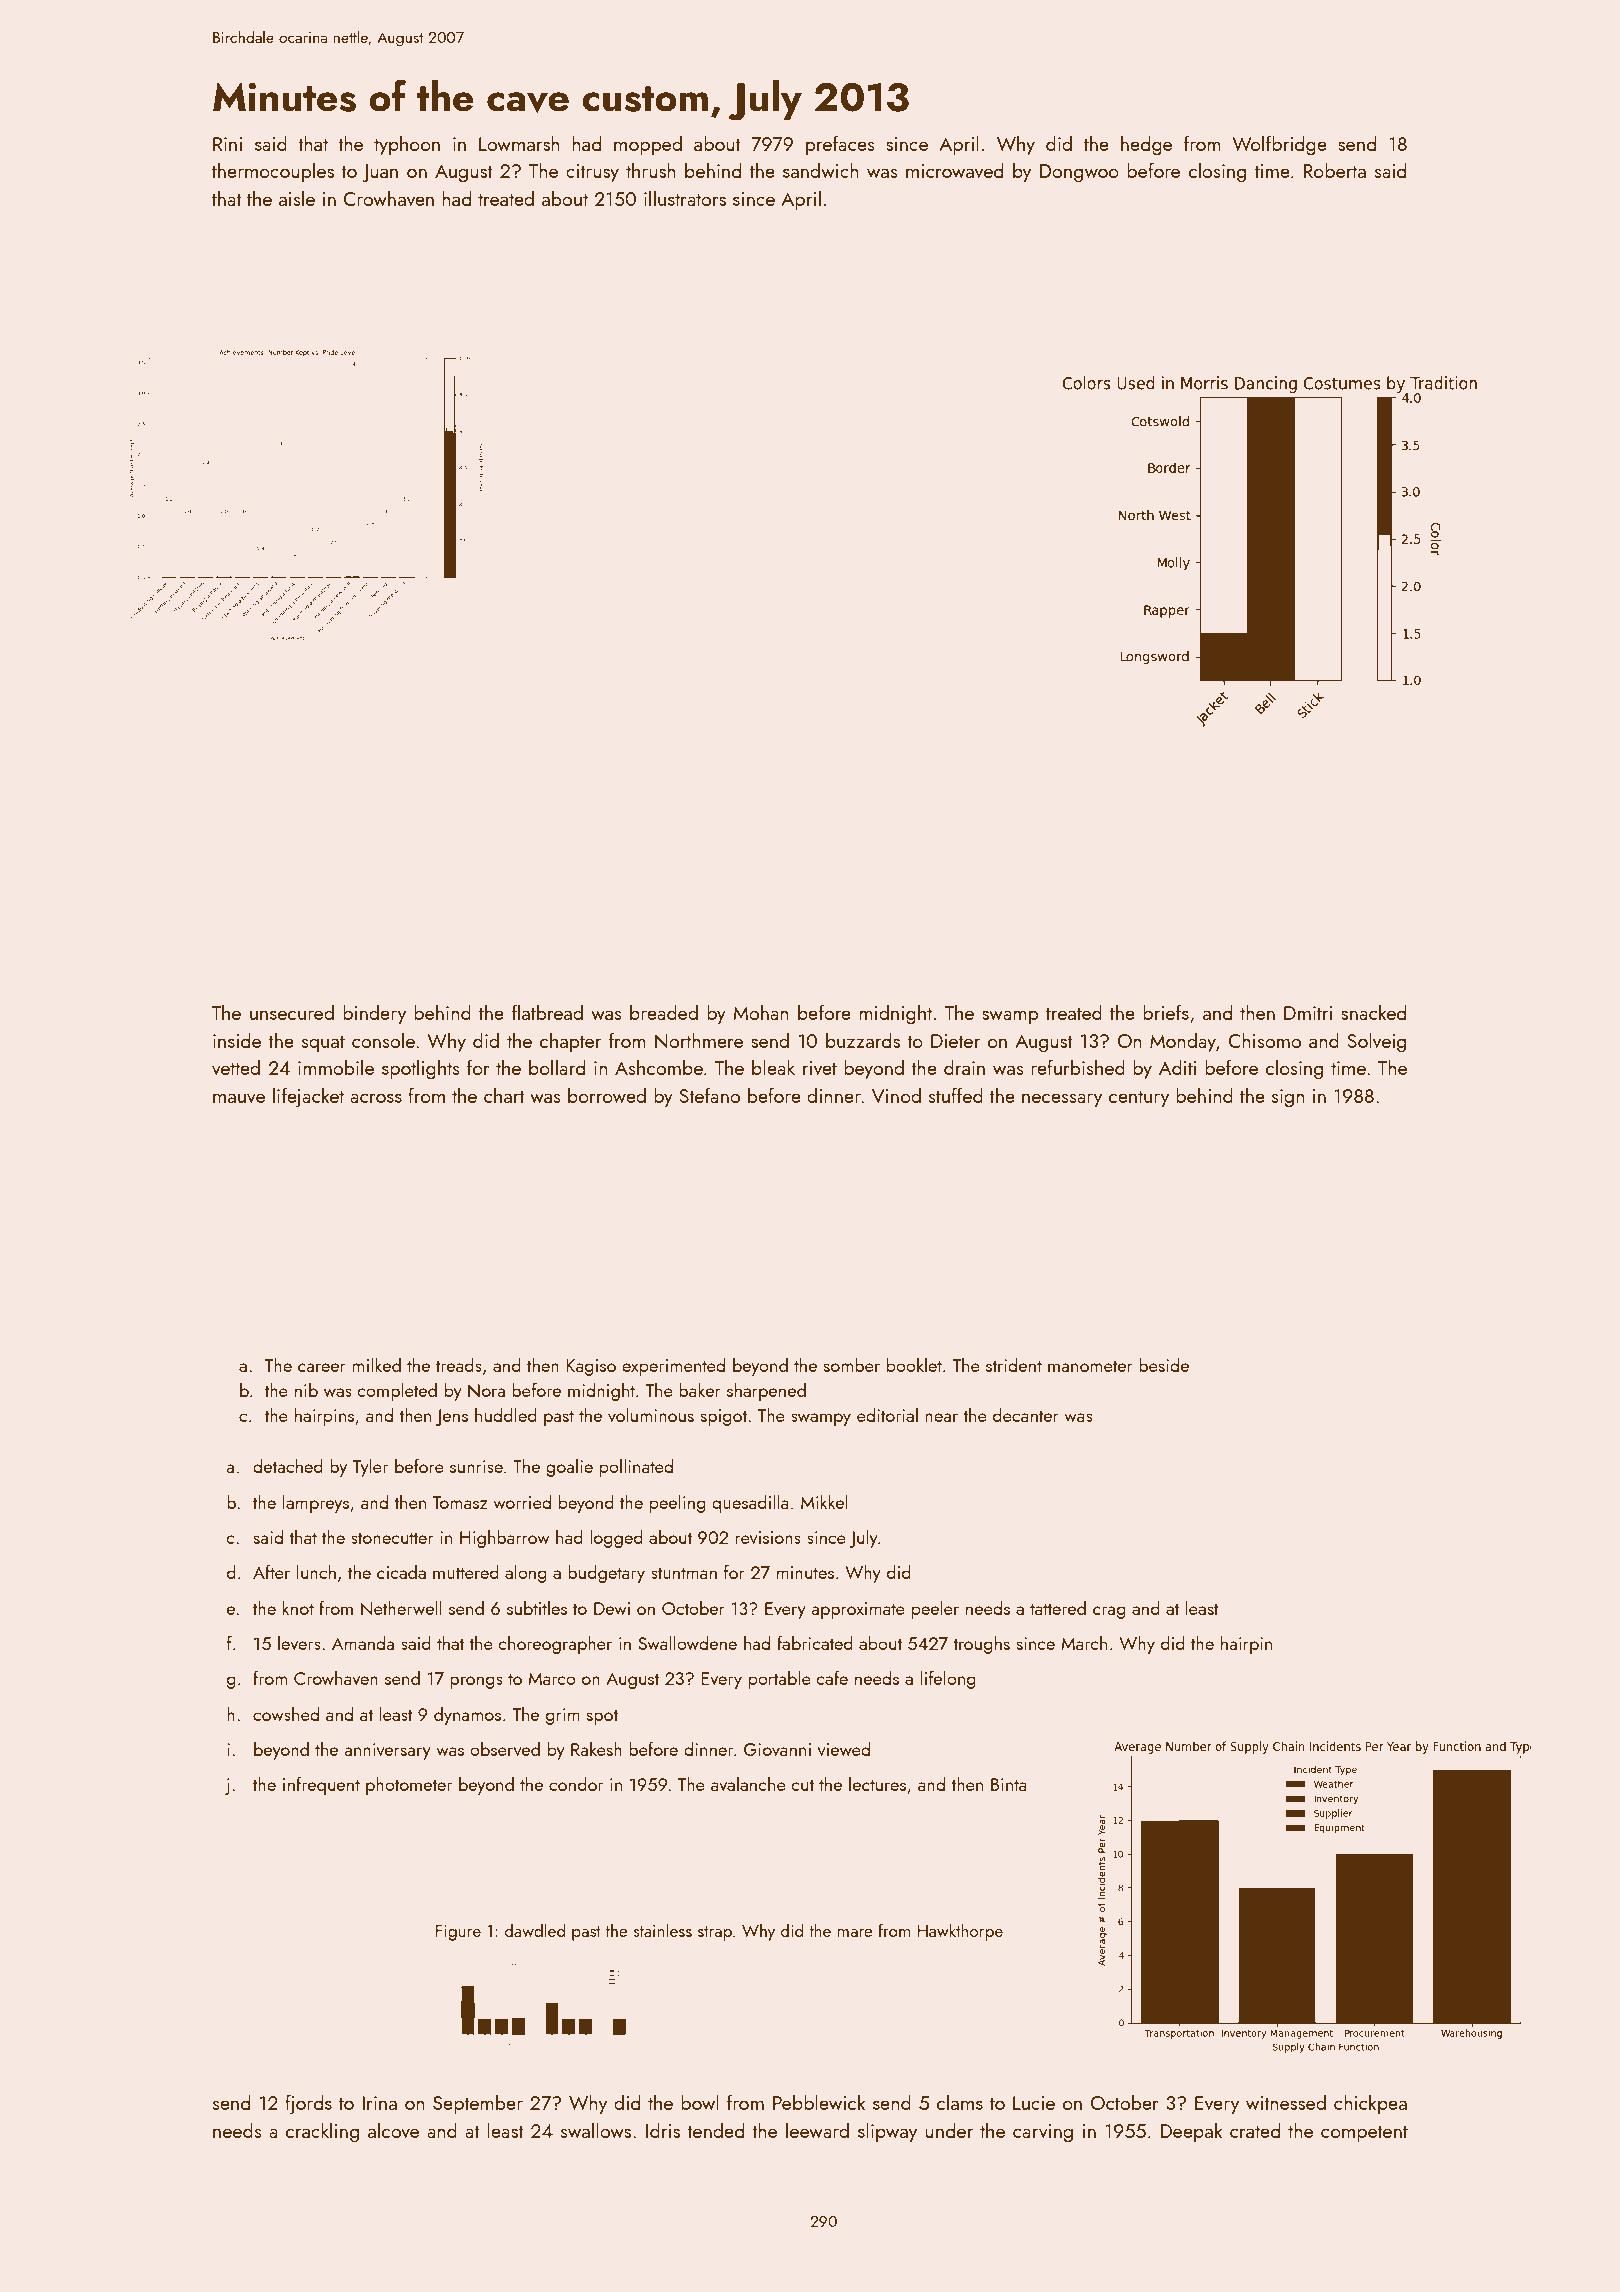 This page has height=2292, width=1620. I want to click on carving, so click(1043, 2133).
